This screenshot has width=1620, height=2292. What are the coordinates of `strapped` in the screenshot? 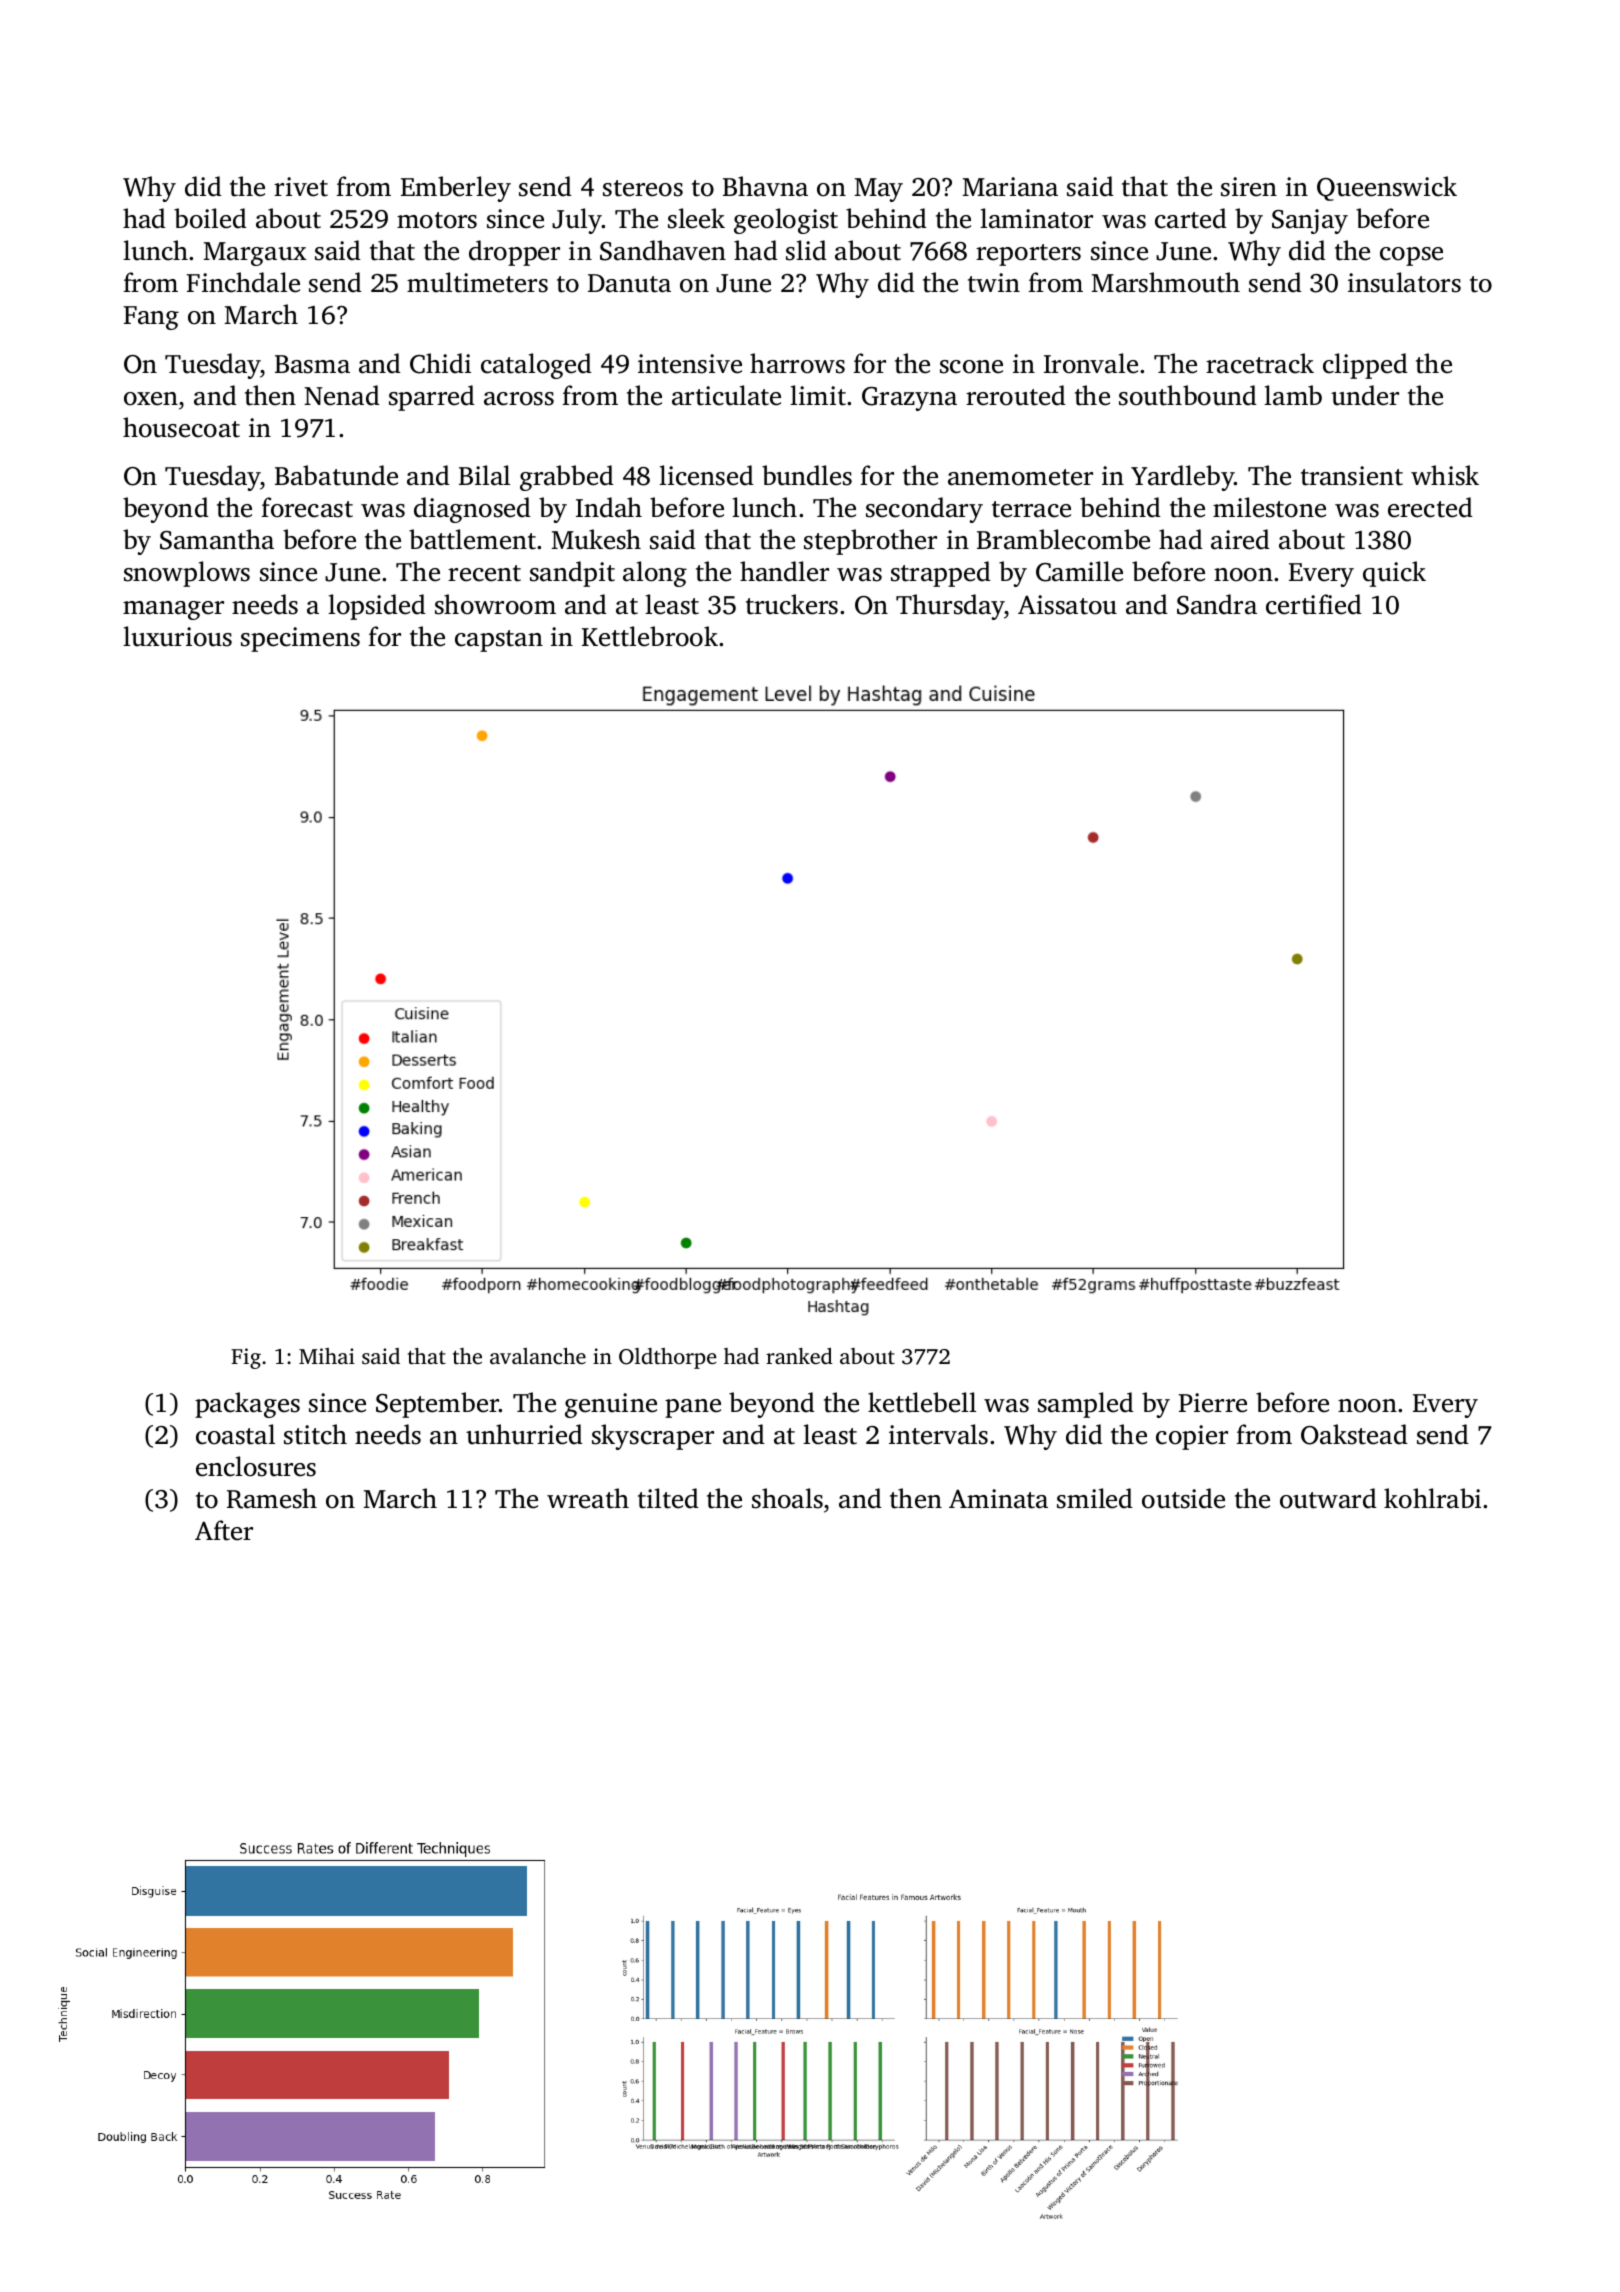 It's located at (941, 574).
